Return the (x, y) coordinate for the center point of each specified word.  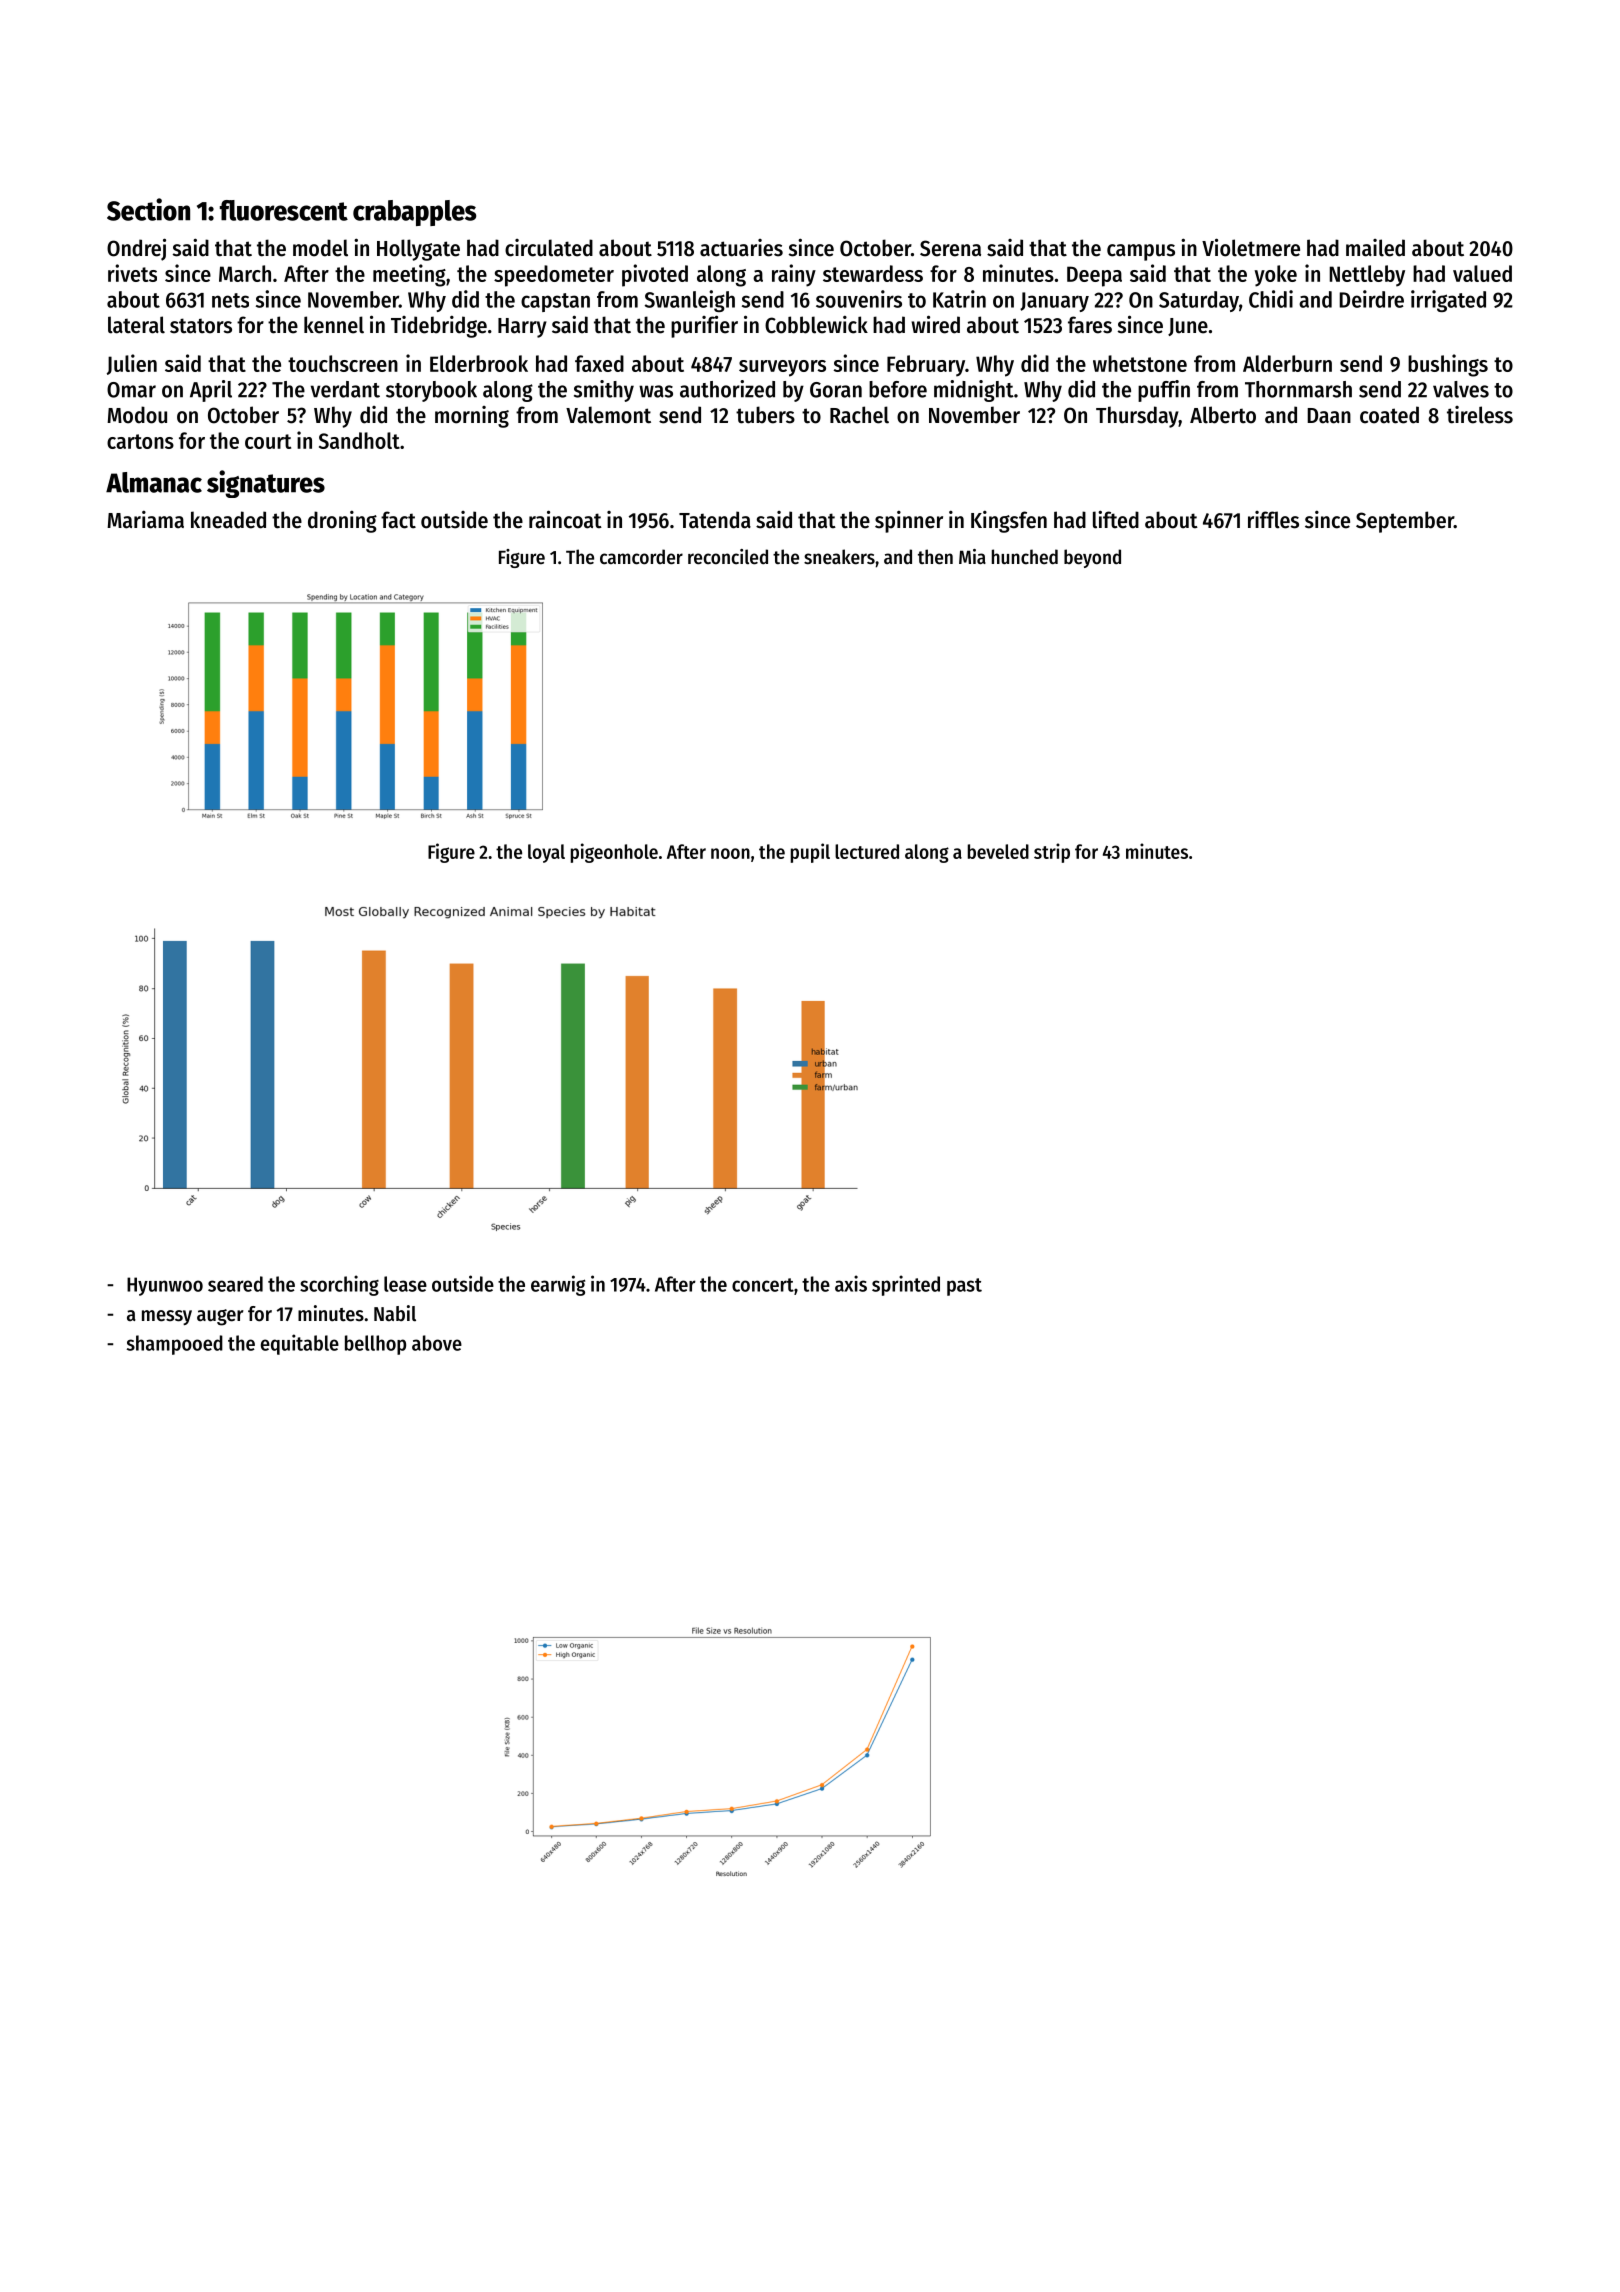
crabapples (414, 213)
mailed (1375, 248)
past (964, 1287)
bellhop (375, 1345)
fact (398, 520)
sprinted (906, 1285)
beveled (998, 851)
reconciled (728, 557)
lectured (867, 851)
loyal (546, 853)
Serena (950, 248)
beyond (1092, 558)
